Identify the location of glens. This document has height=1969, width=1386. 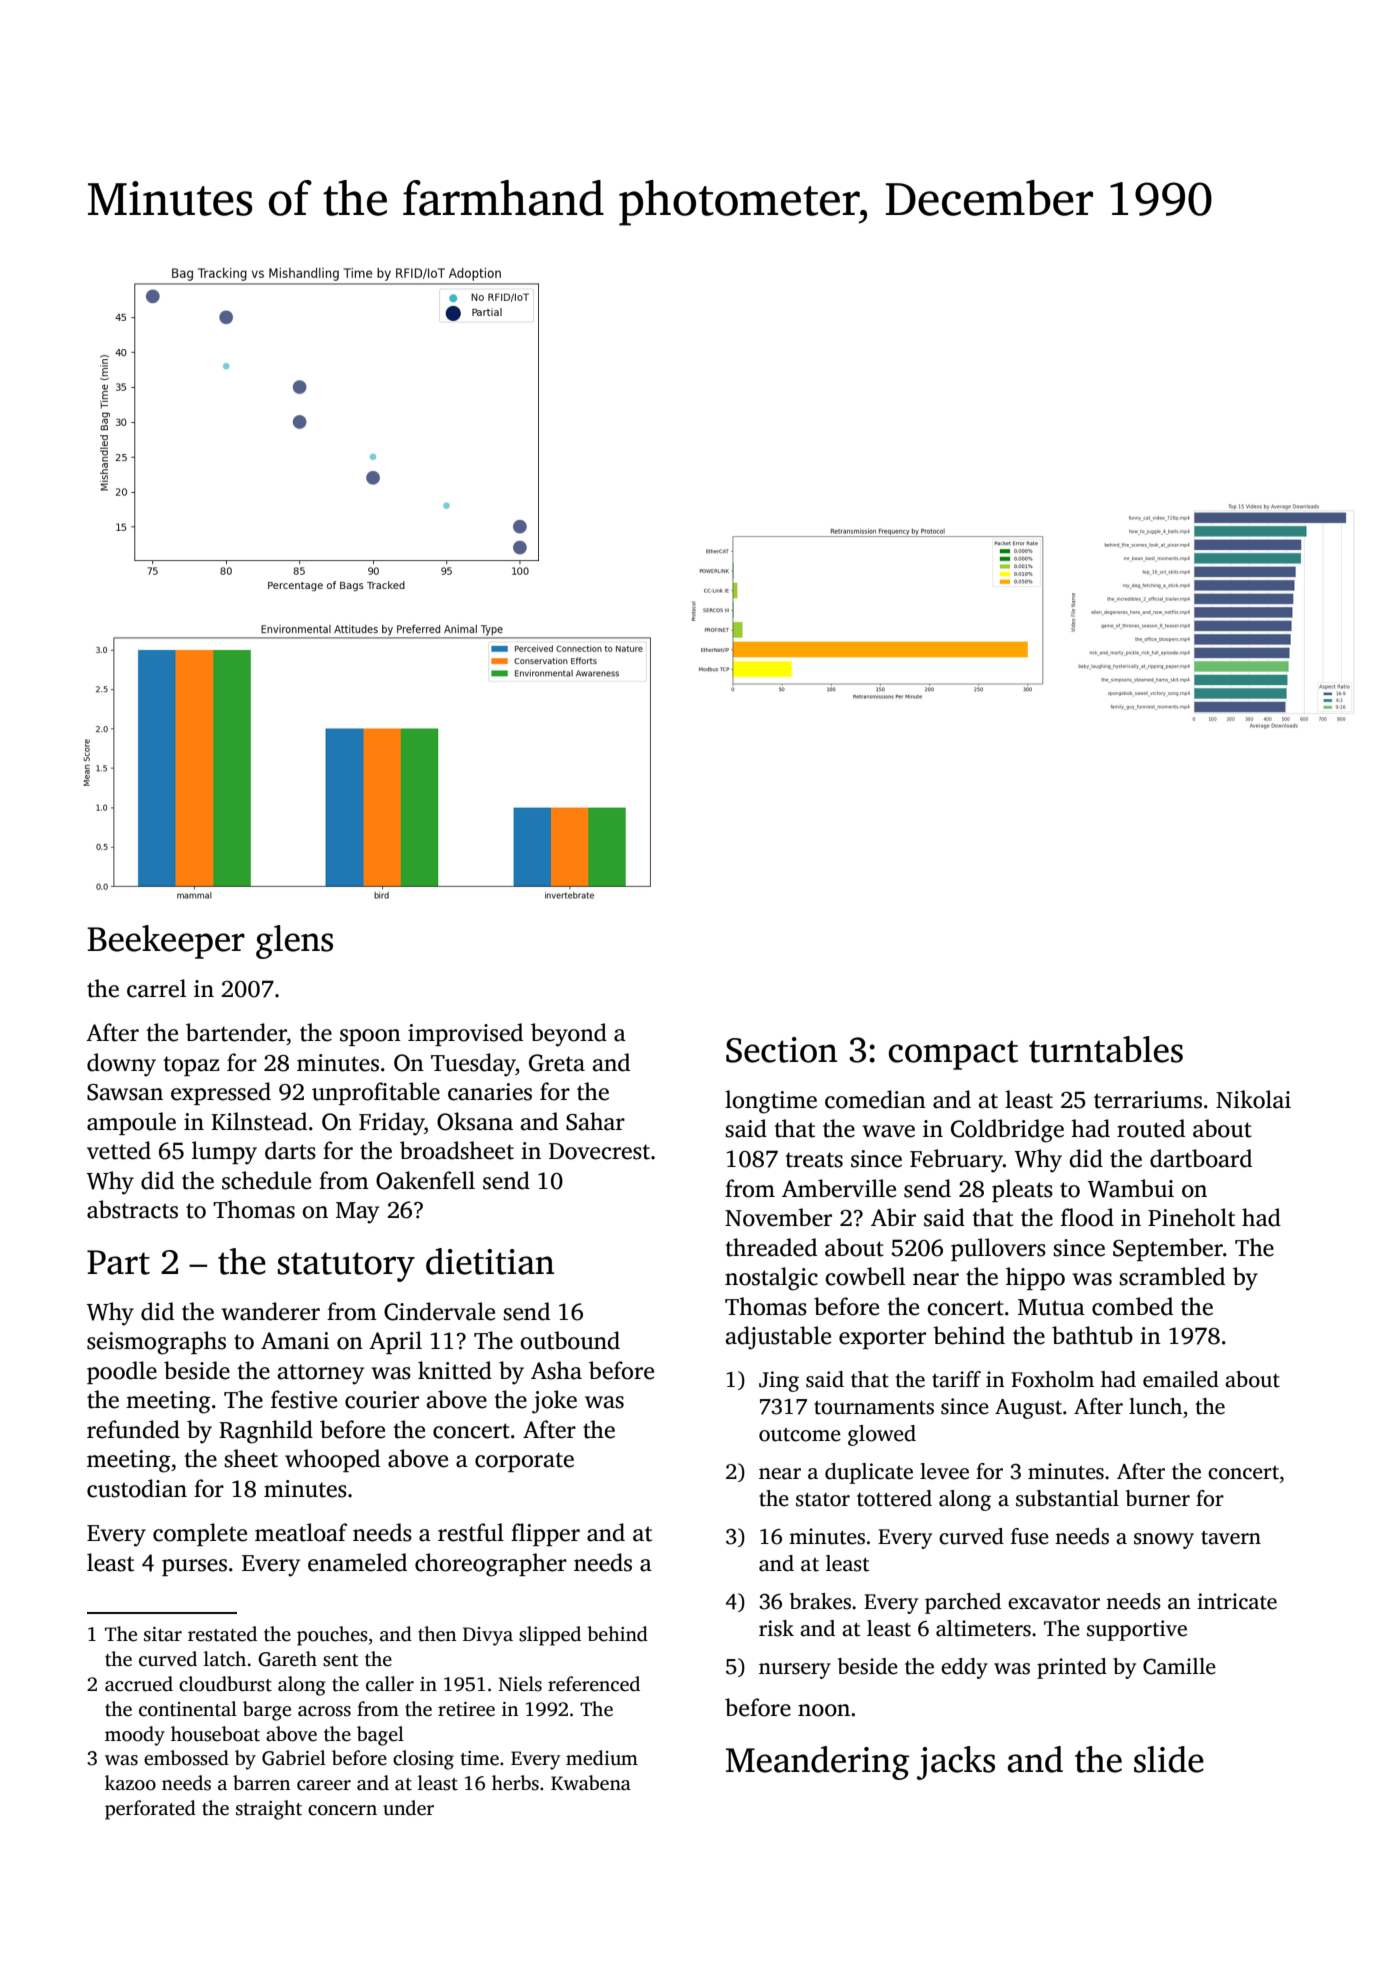
(294, 942).
